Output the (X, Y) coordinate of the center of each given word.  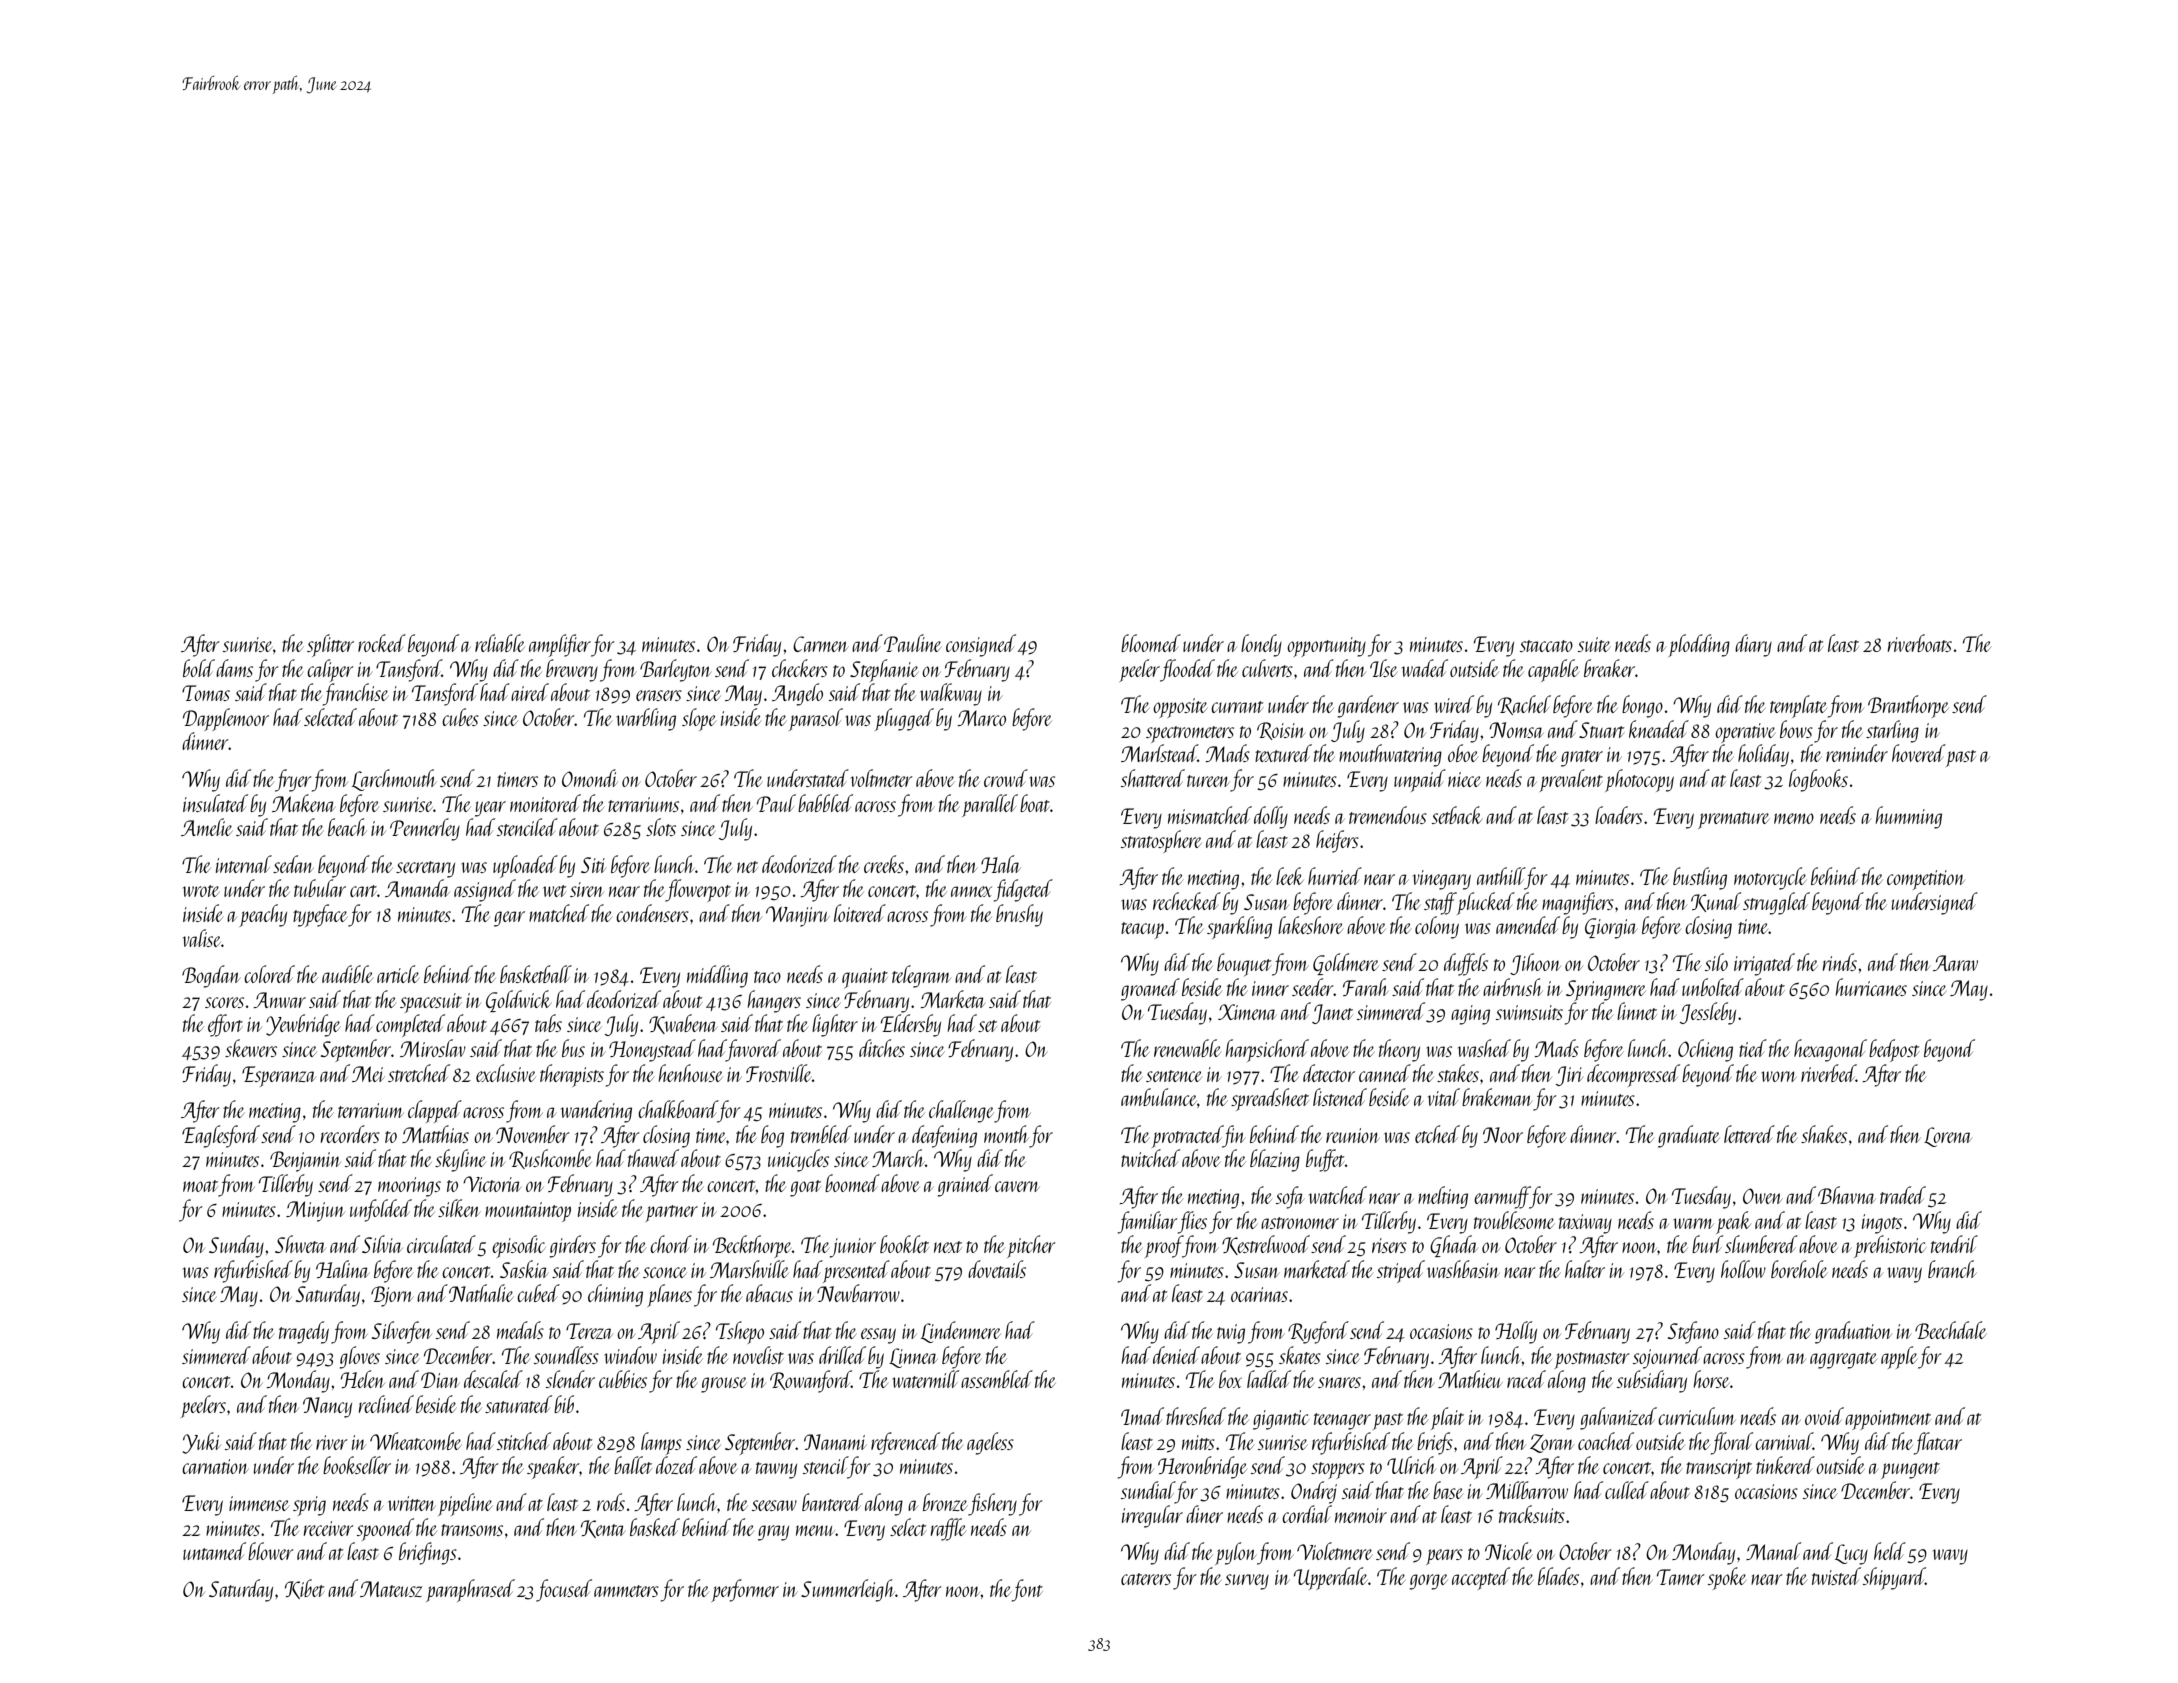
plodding (1699, 645)
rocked (382, 643)
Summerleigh (848, 1590)
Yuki (201, 1443)
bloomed (1151, 643)
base (1448, 1490)
